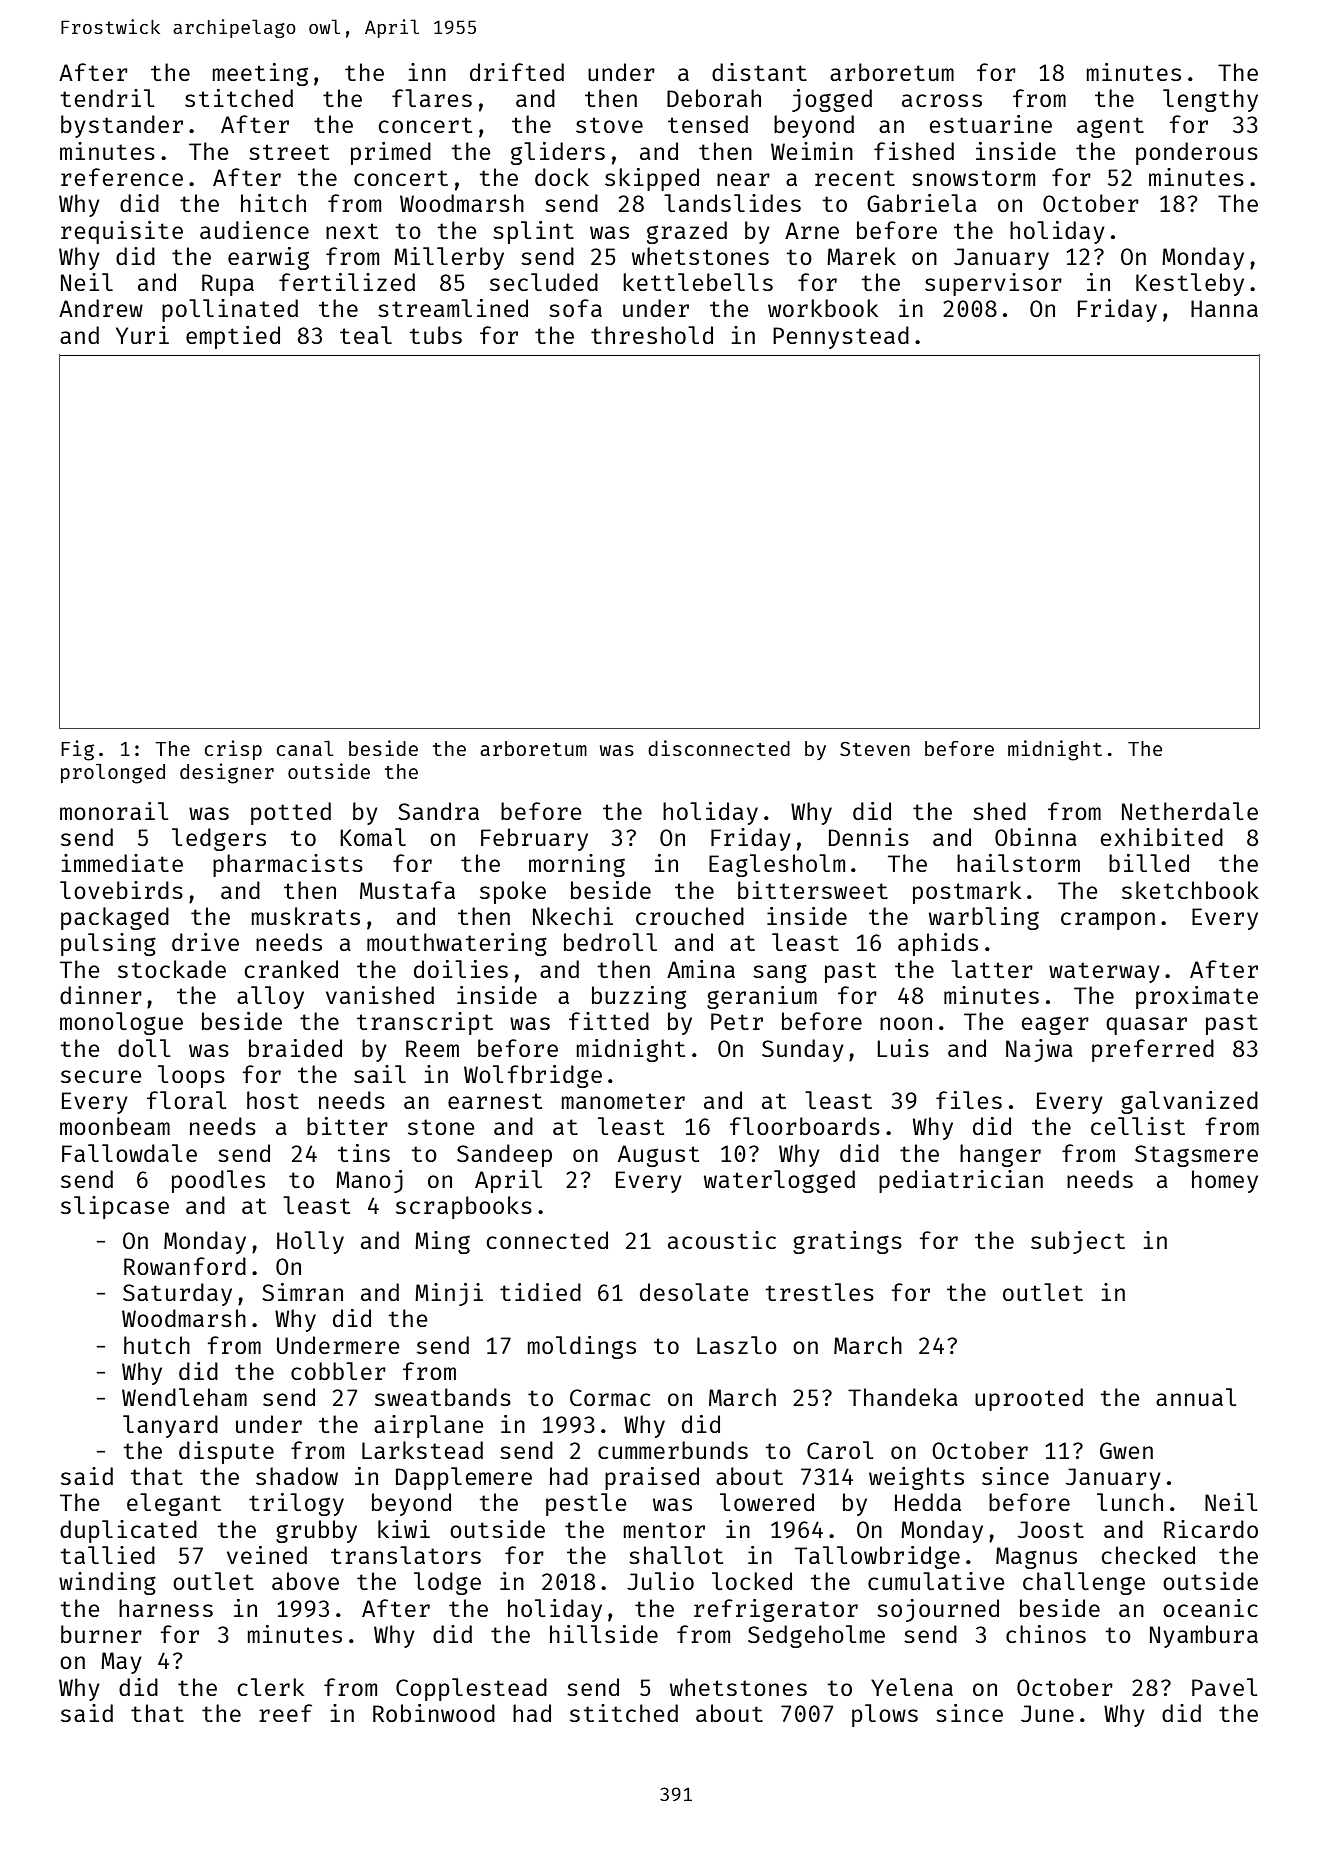  Describe the element at coordinates (743, 179) in the document. I see `near` at that location.
